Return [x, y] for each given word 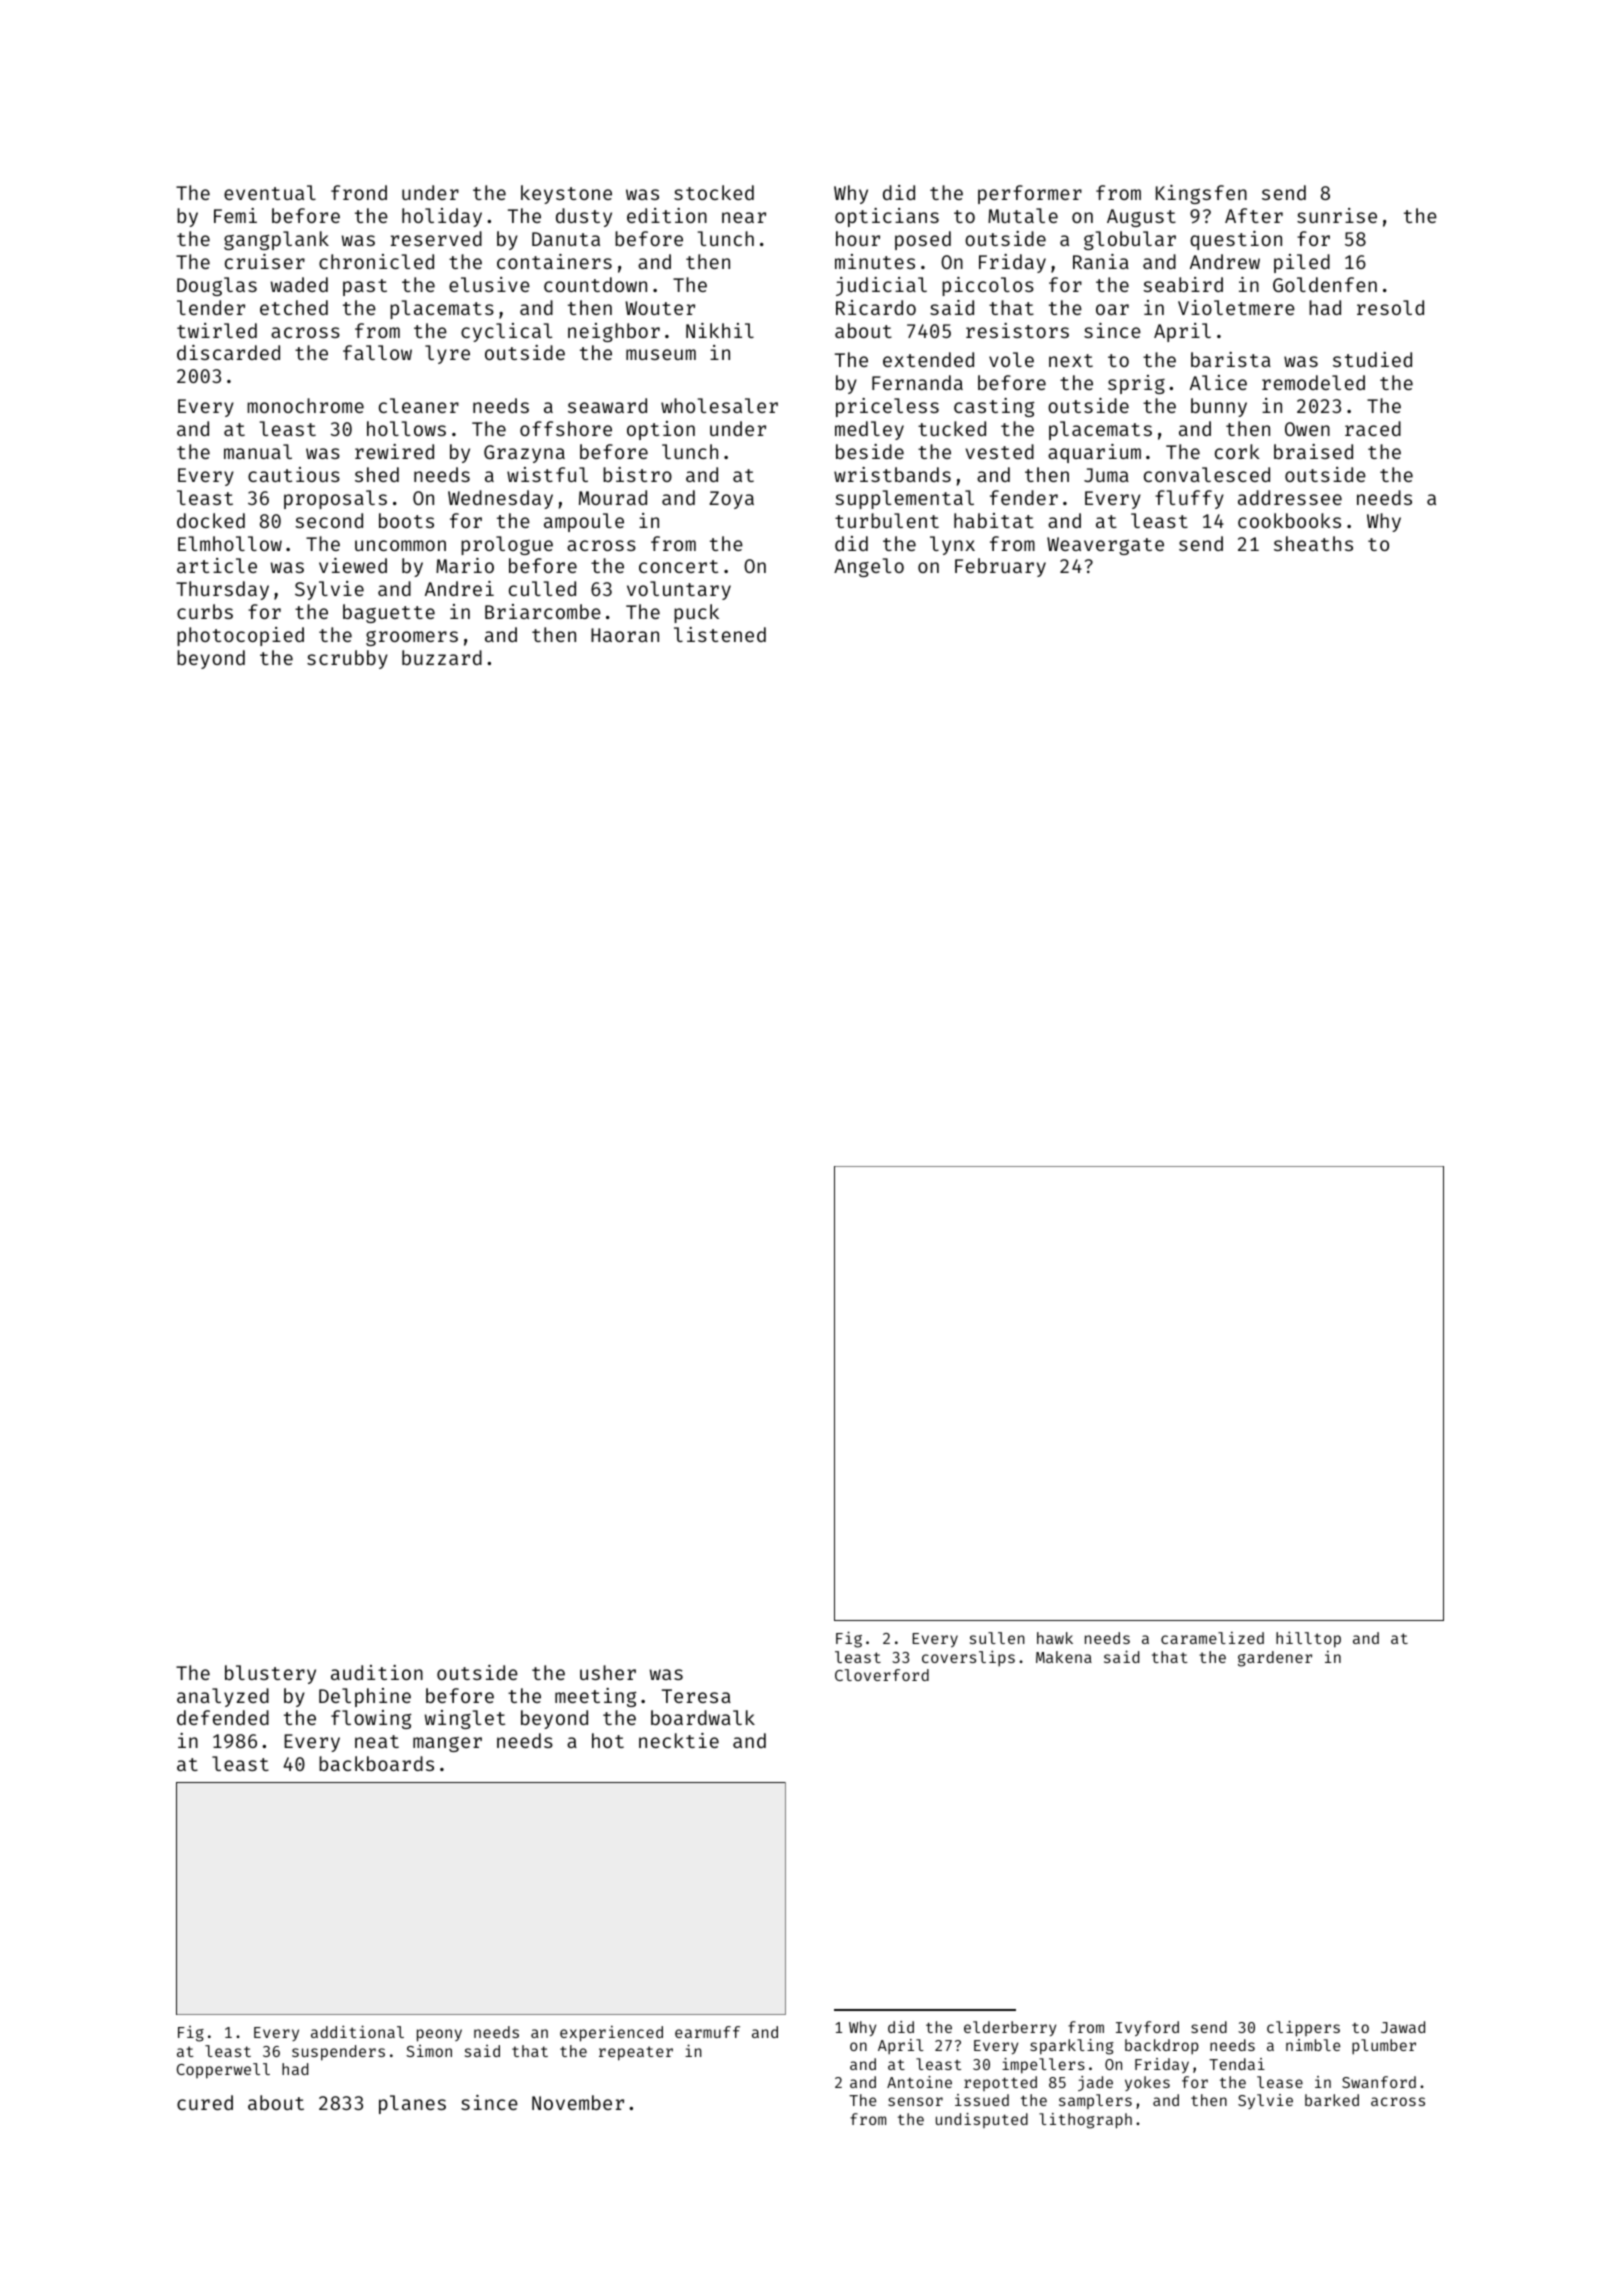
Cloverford [882, 1675]
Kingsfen [1201, 194]
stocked [714, 192]
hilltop [1308, 1639]
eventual [270, 192]
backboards [376, 1763]
